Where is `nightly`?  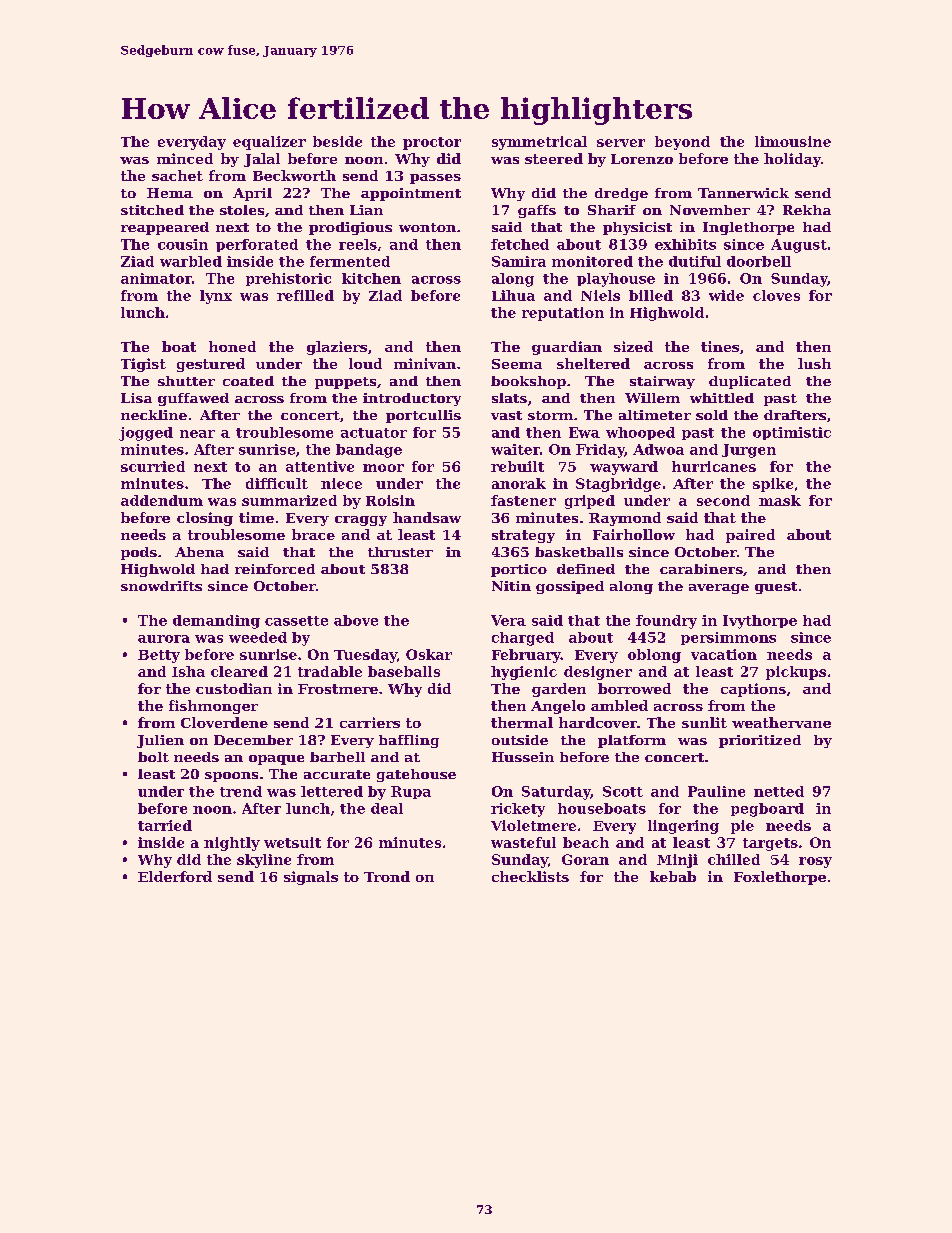 nightly is located at coordinates (232, 844).
